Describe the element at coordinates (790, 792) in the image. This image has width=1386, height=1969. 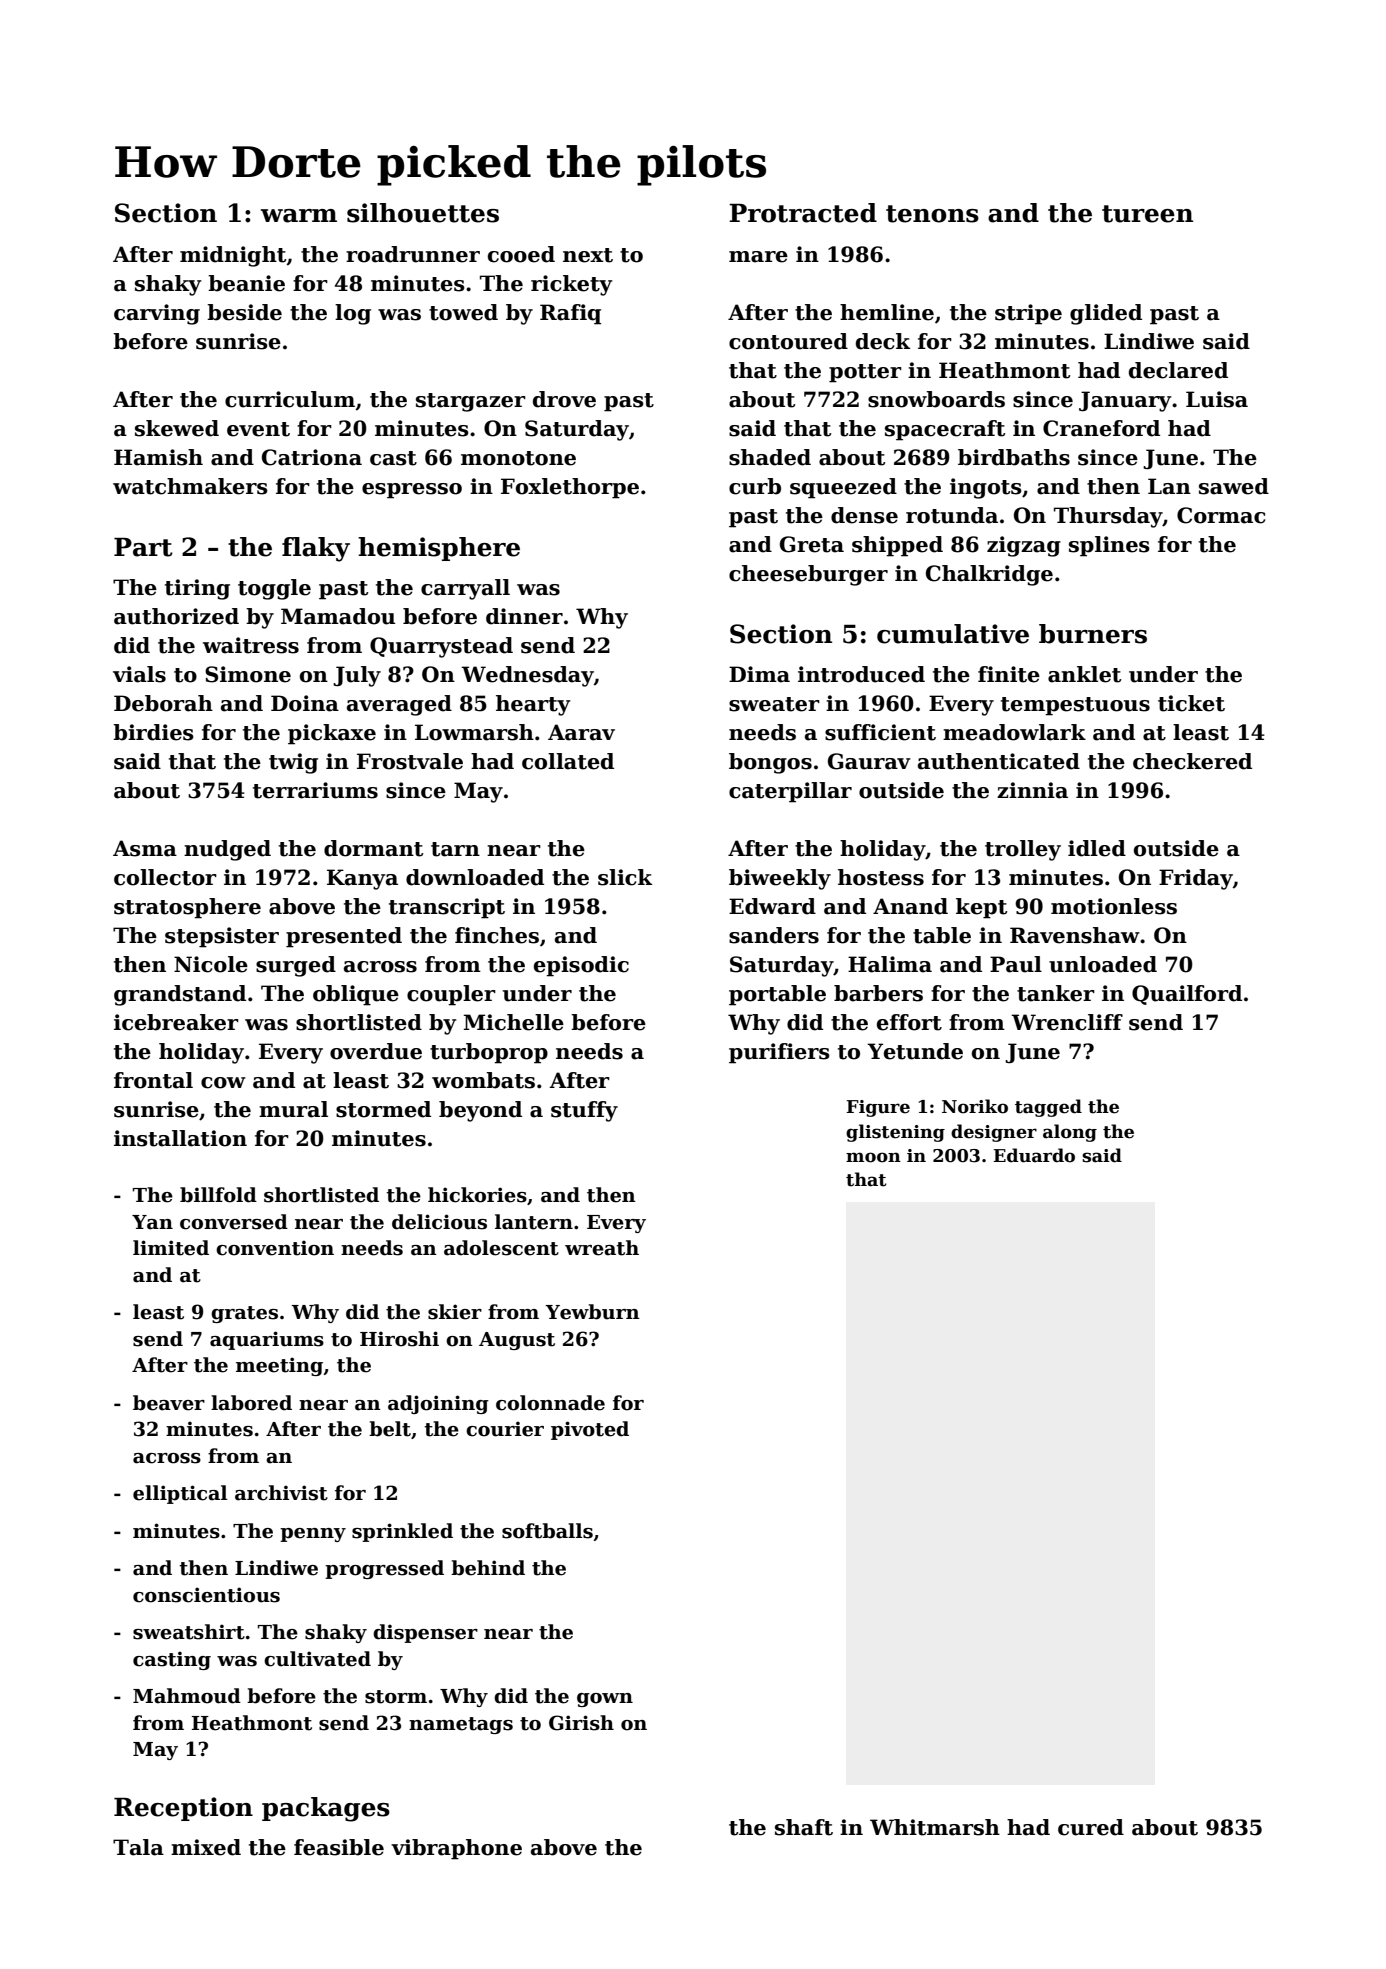
I see `caterpillar` at that location.
